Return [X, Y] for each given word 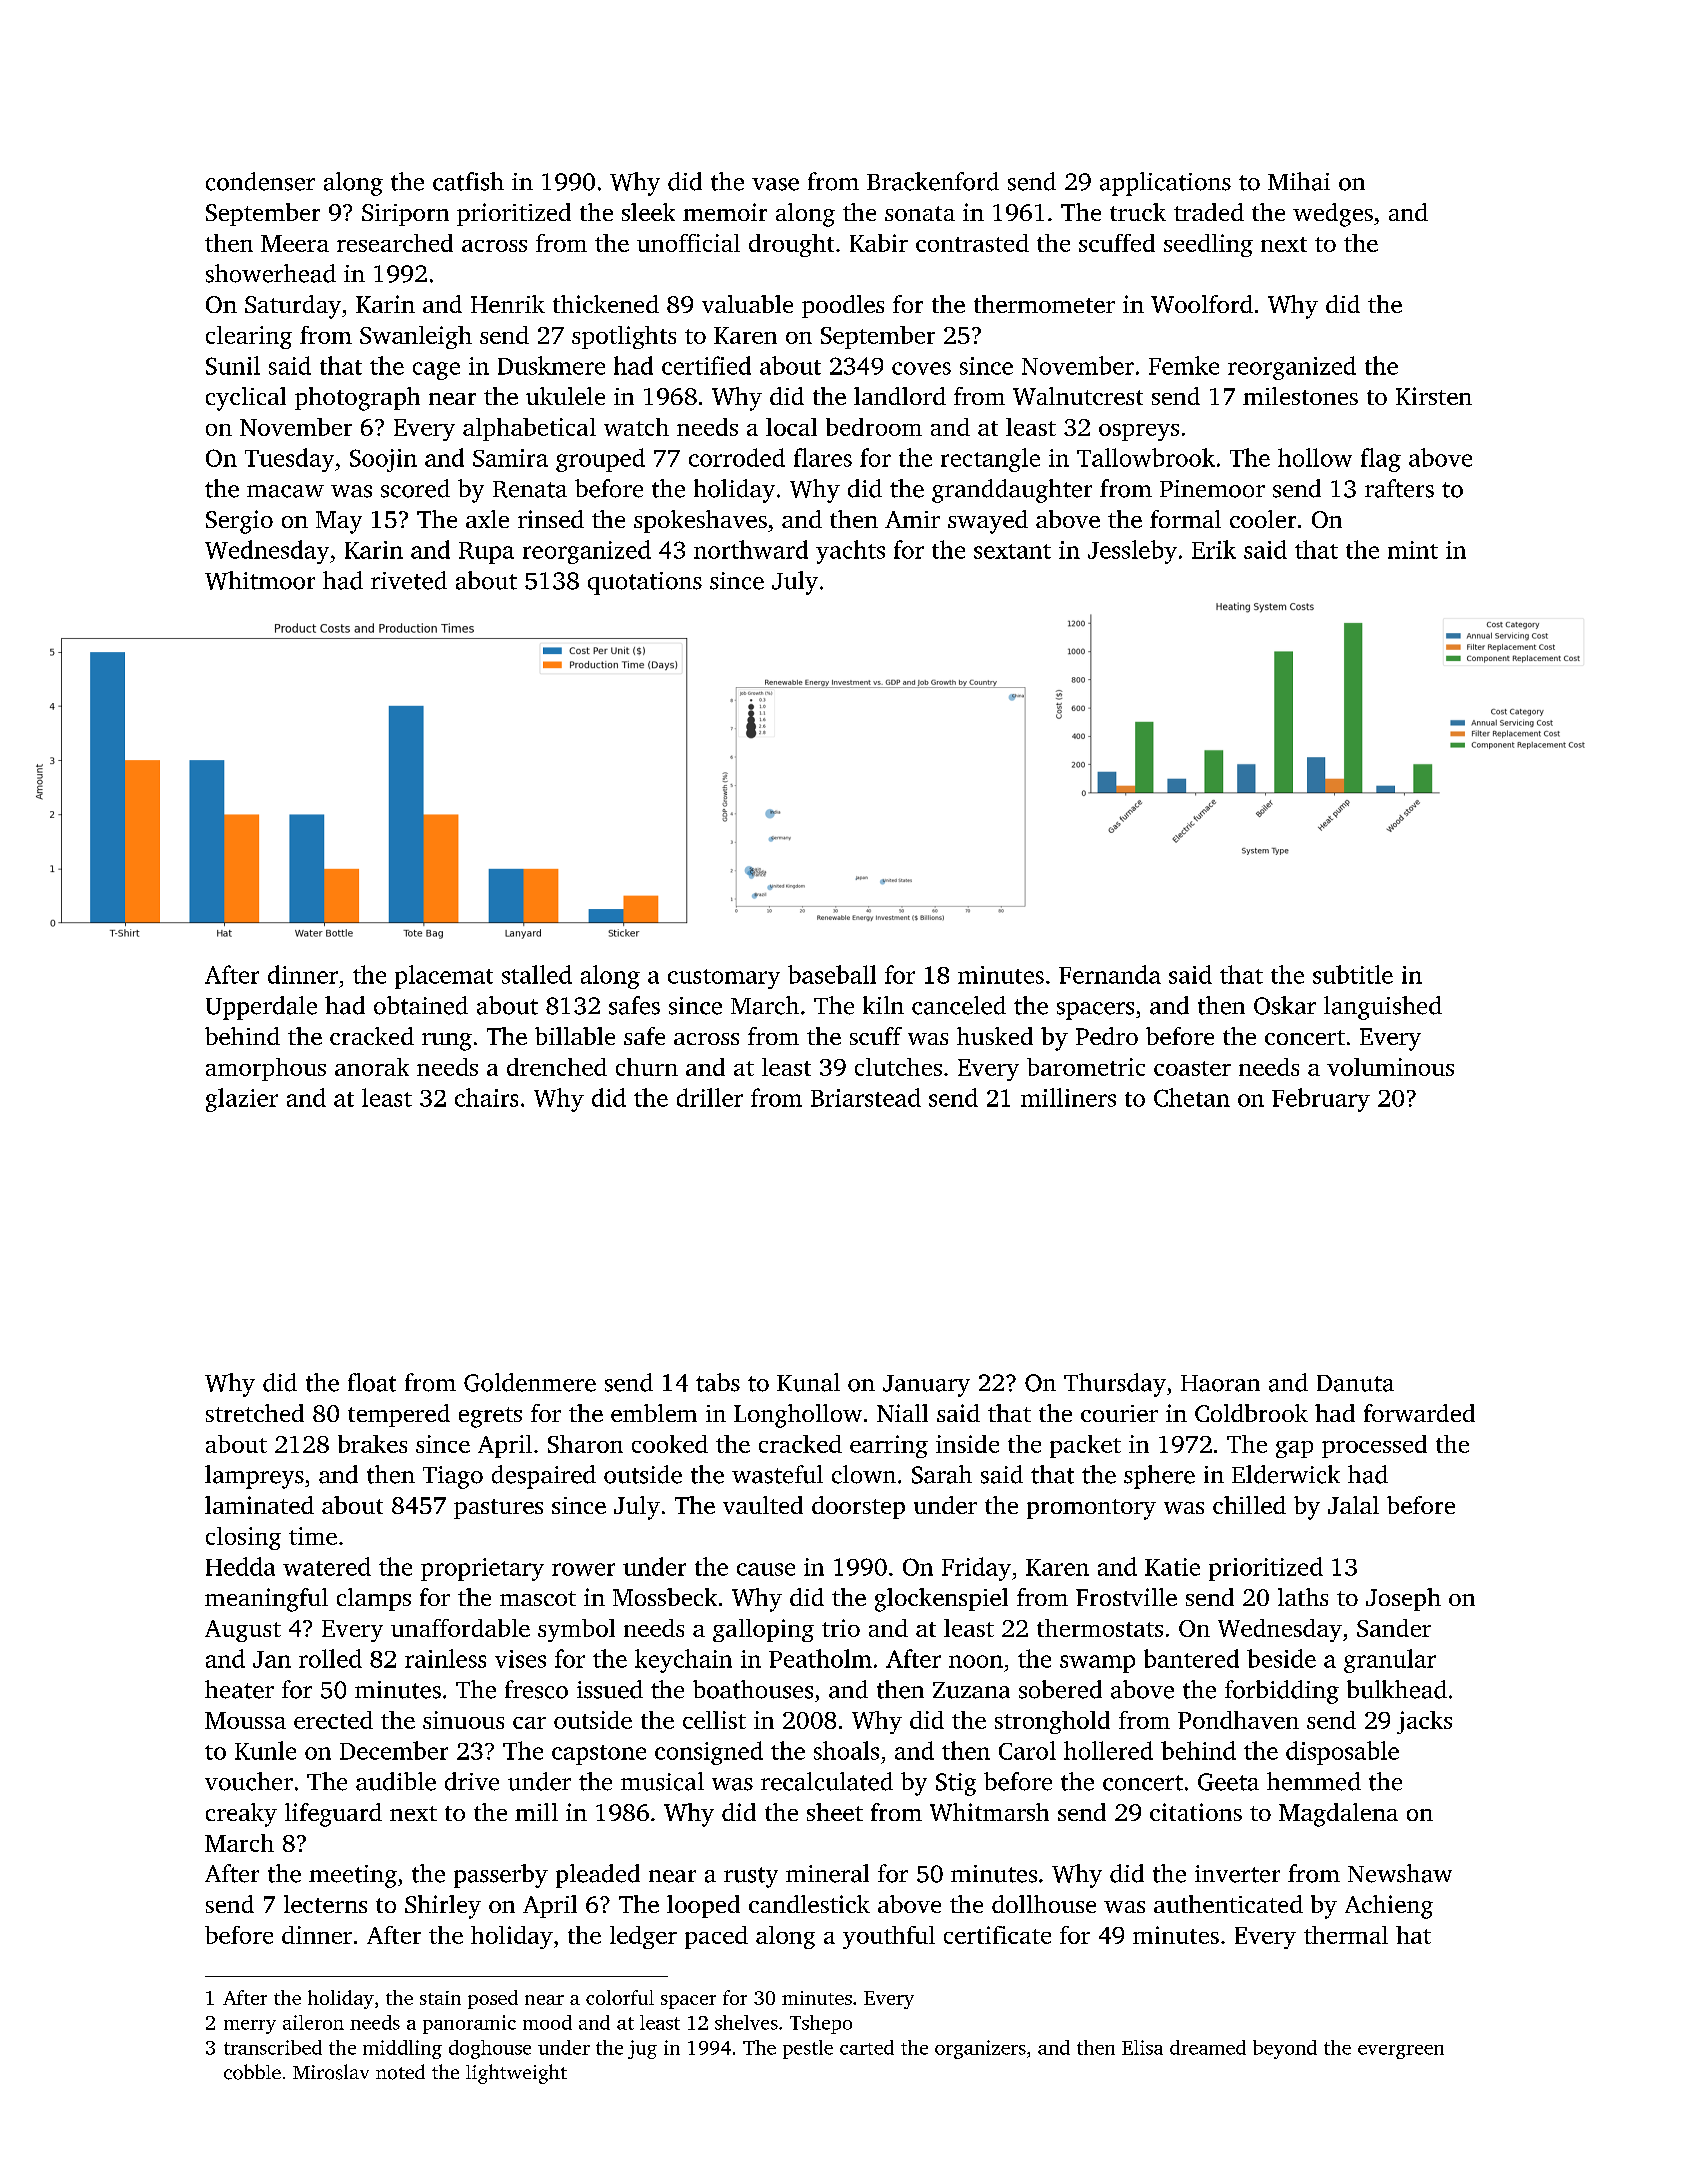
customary [724, 979]
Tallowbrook [1146, 457]
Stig [956, 1784]
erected [333, 1720]
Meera [295, 243]
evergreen [1401, 2052]
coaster [1192, 1068]
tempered [399, 1415]
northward [751, 549]
